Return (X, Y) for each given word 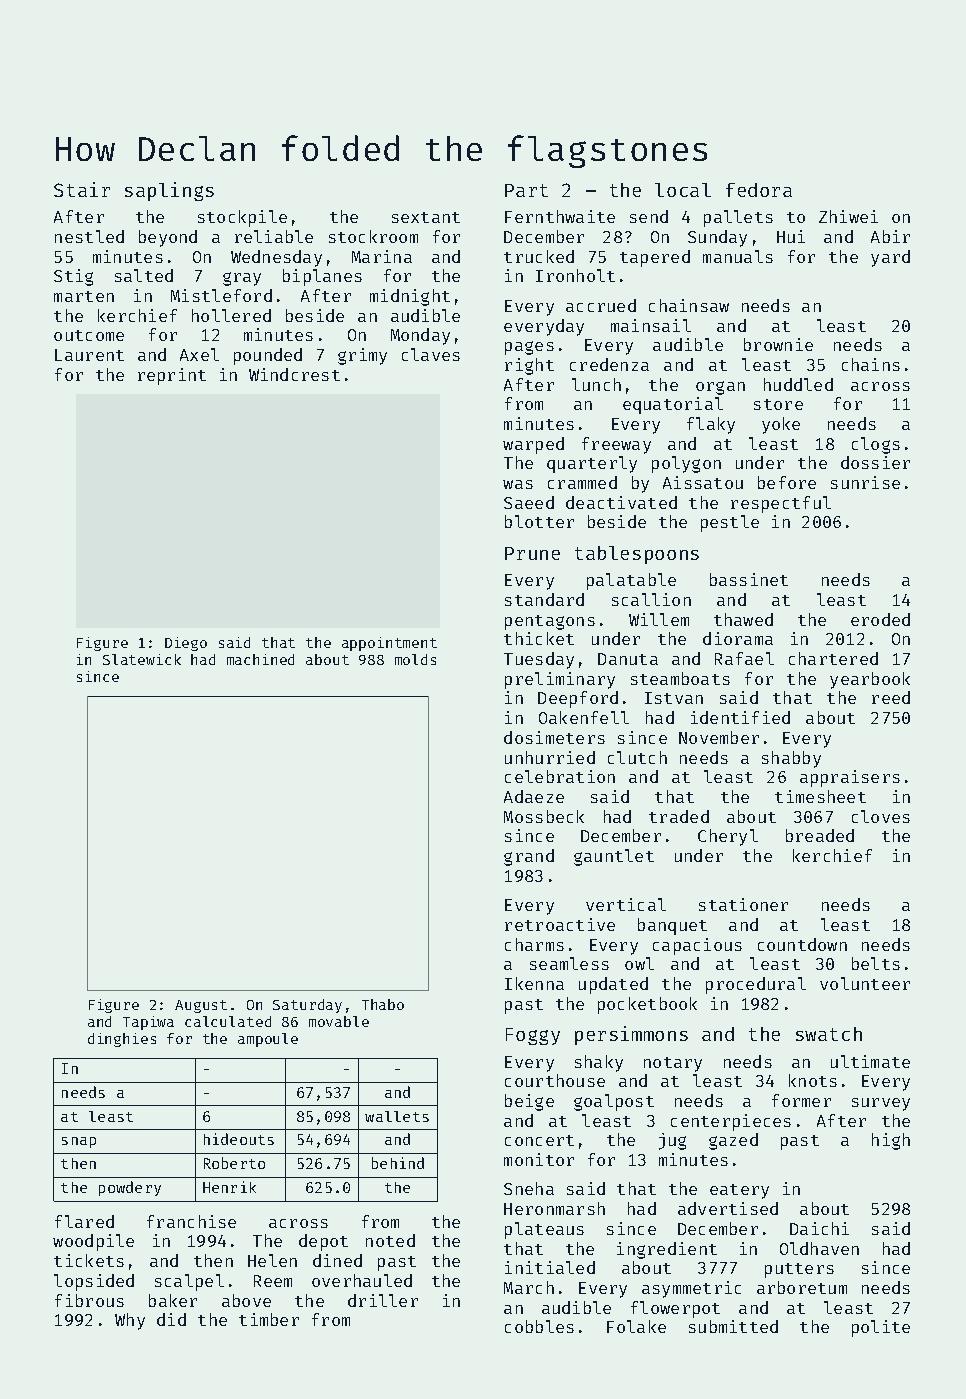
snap (79, 1142)
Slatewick (142, 659)
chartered (833, 658)
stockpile (242, 218)
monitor (539, 1159)
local (683, 190)
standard (544, 599)
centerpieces (731, 1122)
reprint (172, 376)
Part (526, 190)
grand (529, 857)
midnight (410, 297)
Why (130, 1321)
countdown (802, 944)
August (201, 1006)
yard (890, 258)
